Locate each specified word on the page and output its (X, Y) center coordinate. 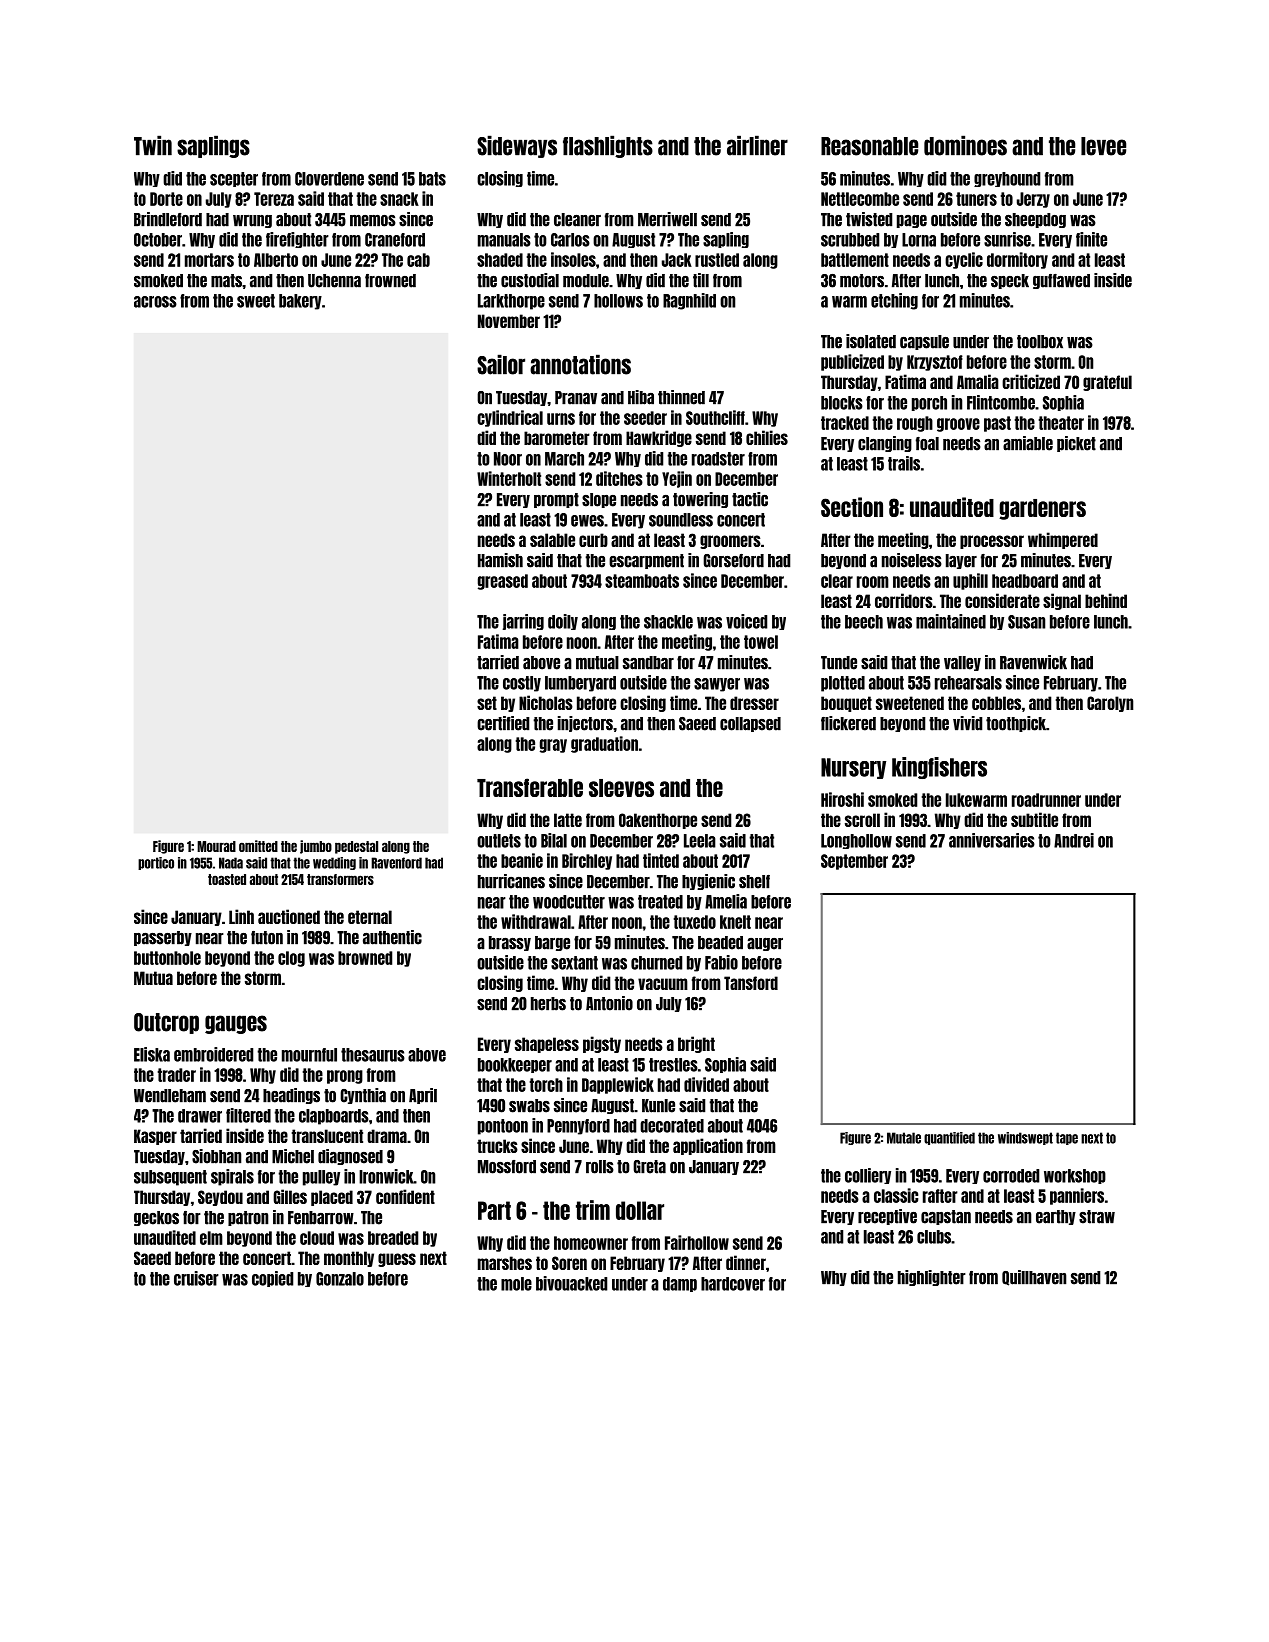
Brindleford (168, 219)
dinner (746, 1262)
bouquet (846, 704)
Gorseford (733, 561)
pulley (321, 1178)
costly (522, 684)
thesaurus (373, 1055)
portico (156, 863)
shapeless (547, 1045)
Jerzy (1033, 200)
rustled (717, 260)
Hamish (500, 560)
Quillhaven (1034, 1278)
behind (1106, 600)
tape (1067, 1138)
